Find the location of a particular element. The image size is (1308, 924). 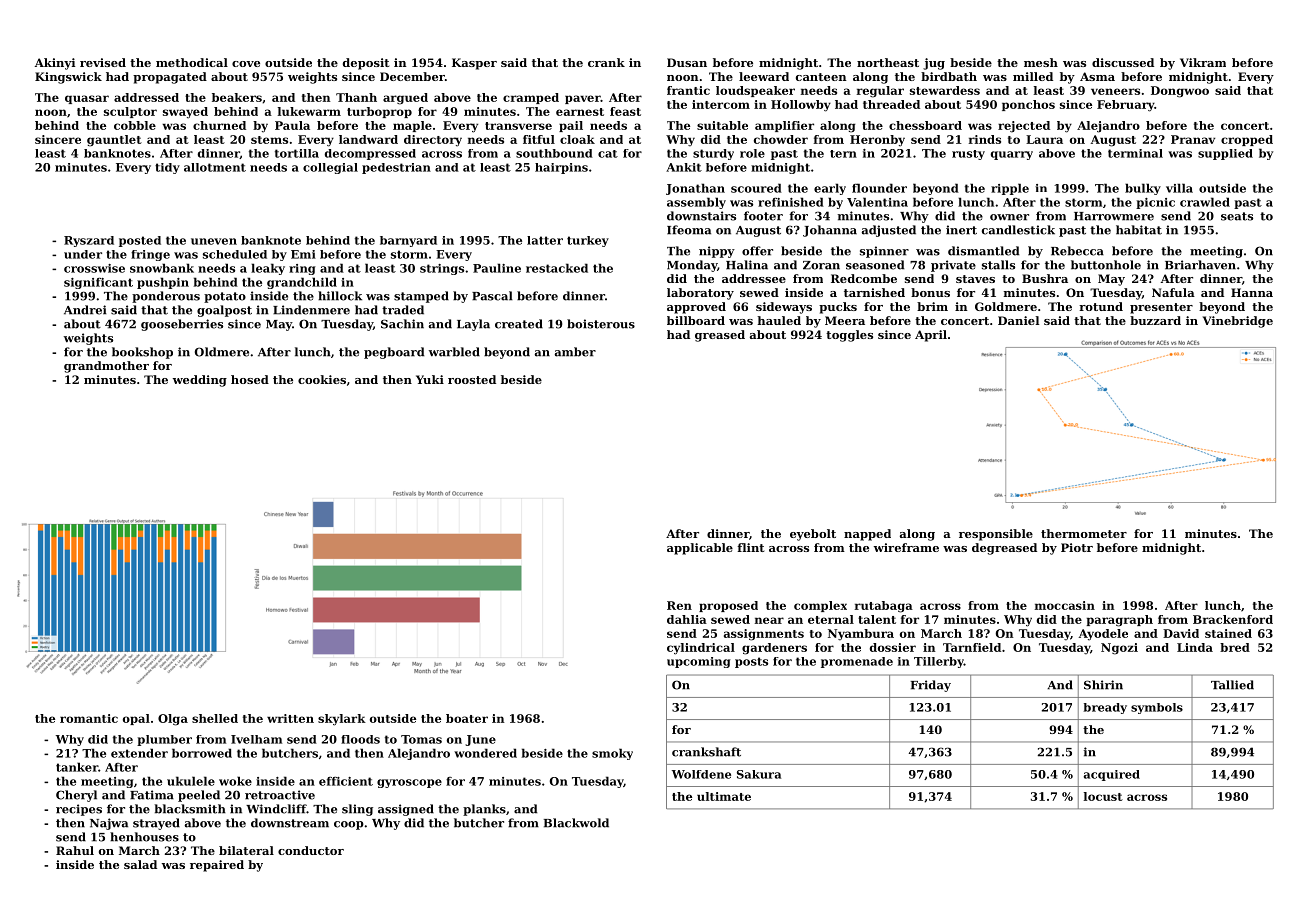

promenade is located at coordinates (857, 662).
